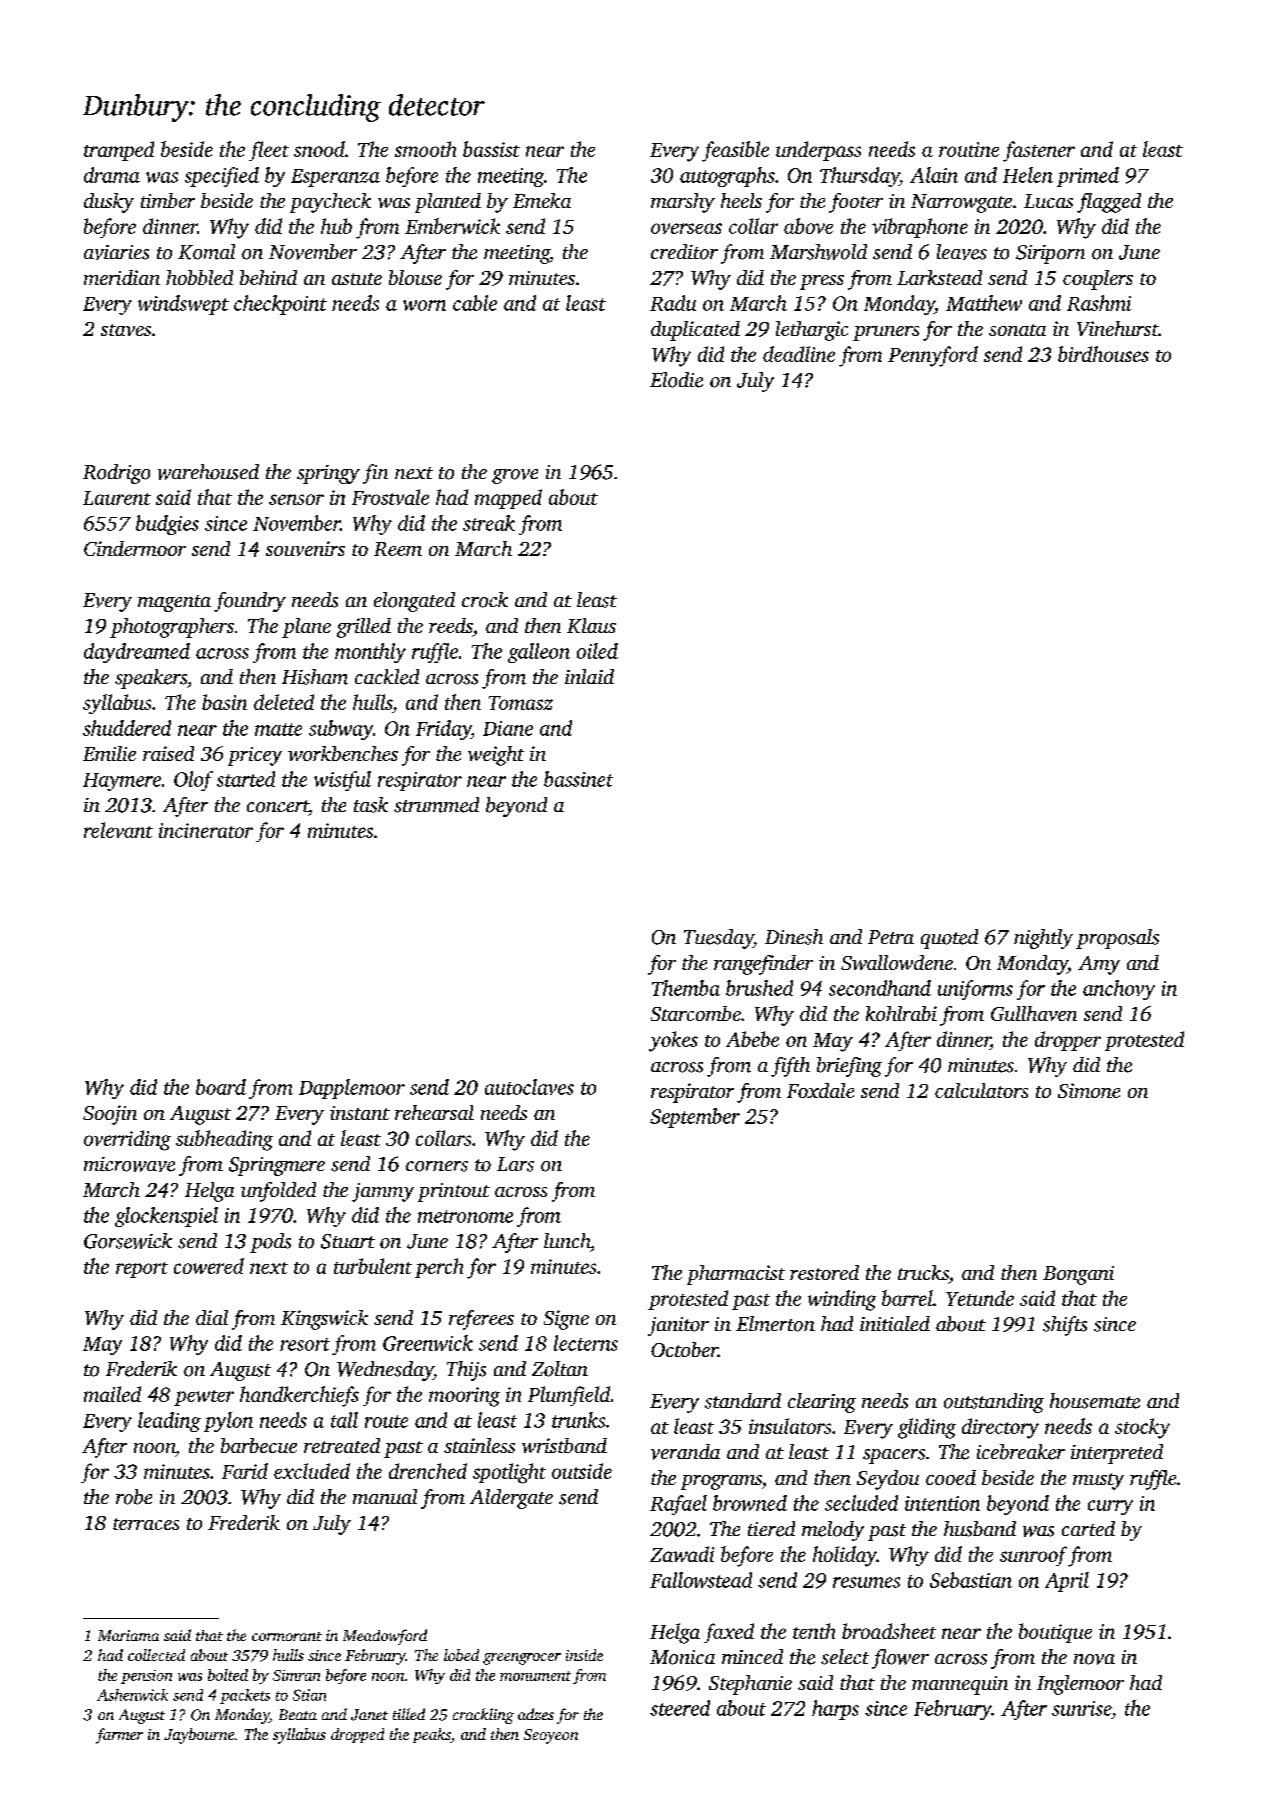 The height and width of the screenshot is (1798, 1272). Describe the element at coordinates (564, 1445) in the screenshot. I see `wristband` at that location.
